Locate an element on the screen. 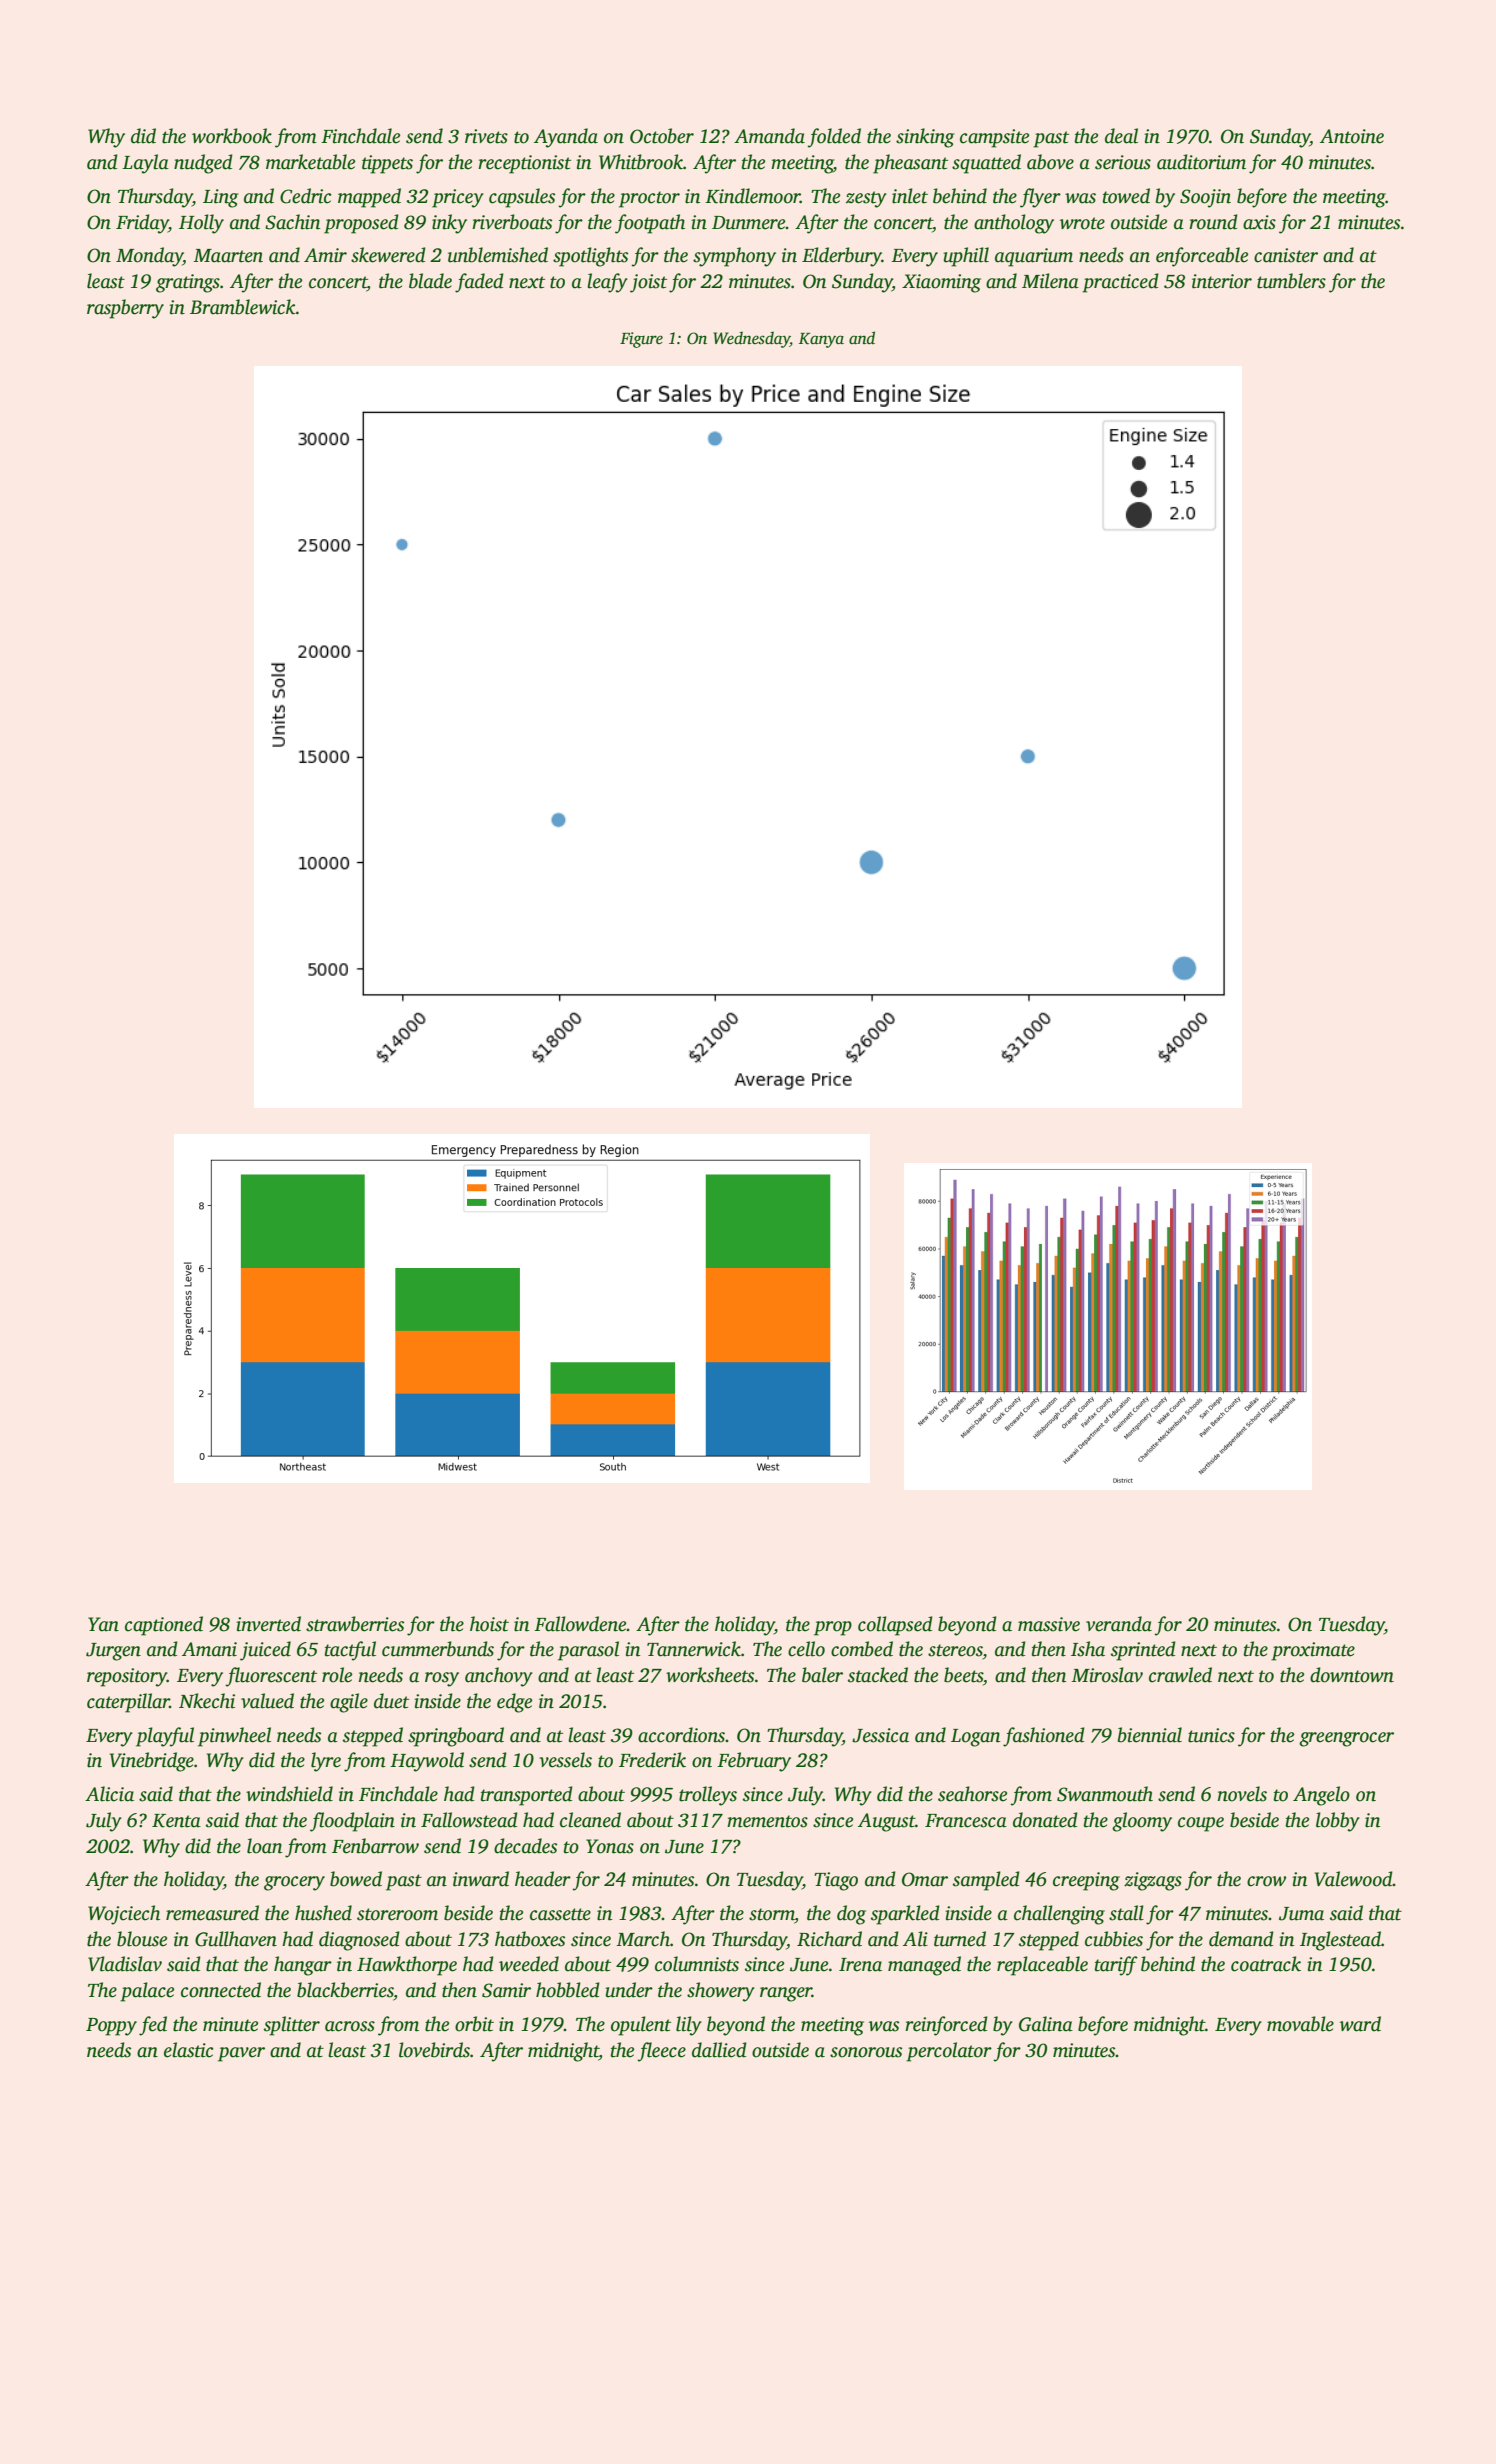 This screenshot has width=1496, height=2464. enforceable is located at coordinates (1202, 257).
